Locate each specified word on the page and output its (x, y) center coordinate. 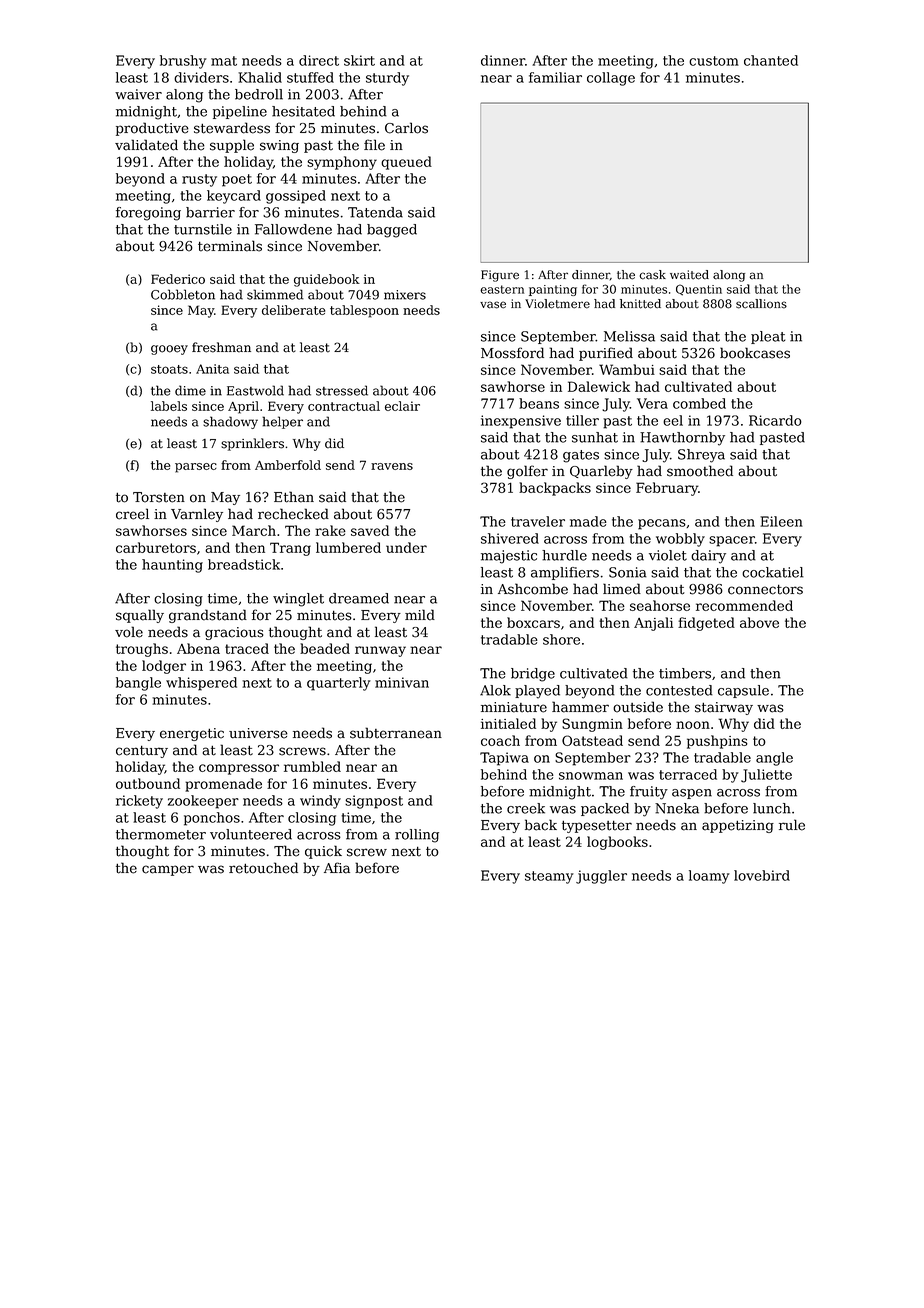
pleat (768, 337)
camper (168, 870)
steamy (549, 877)
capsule (743, 691)
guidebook (327, 280)
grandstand (208, 616)
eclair (402, 406)
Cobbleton (183, 294)
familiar (555, 77)
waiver (138, 94)
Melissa (629, 336)
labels (169, 406)
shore (561, 639)
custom (714, 61)
